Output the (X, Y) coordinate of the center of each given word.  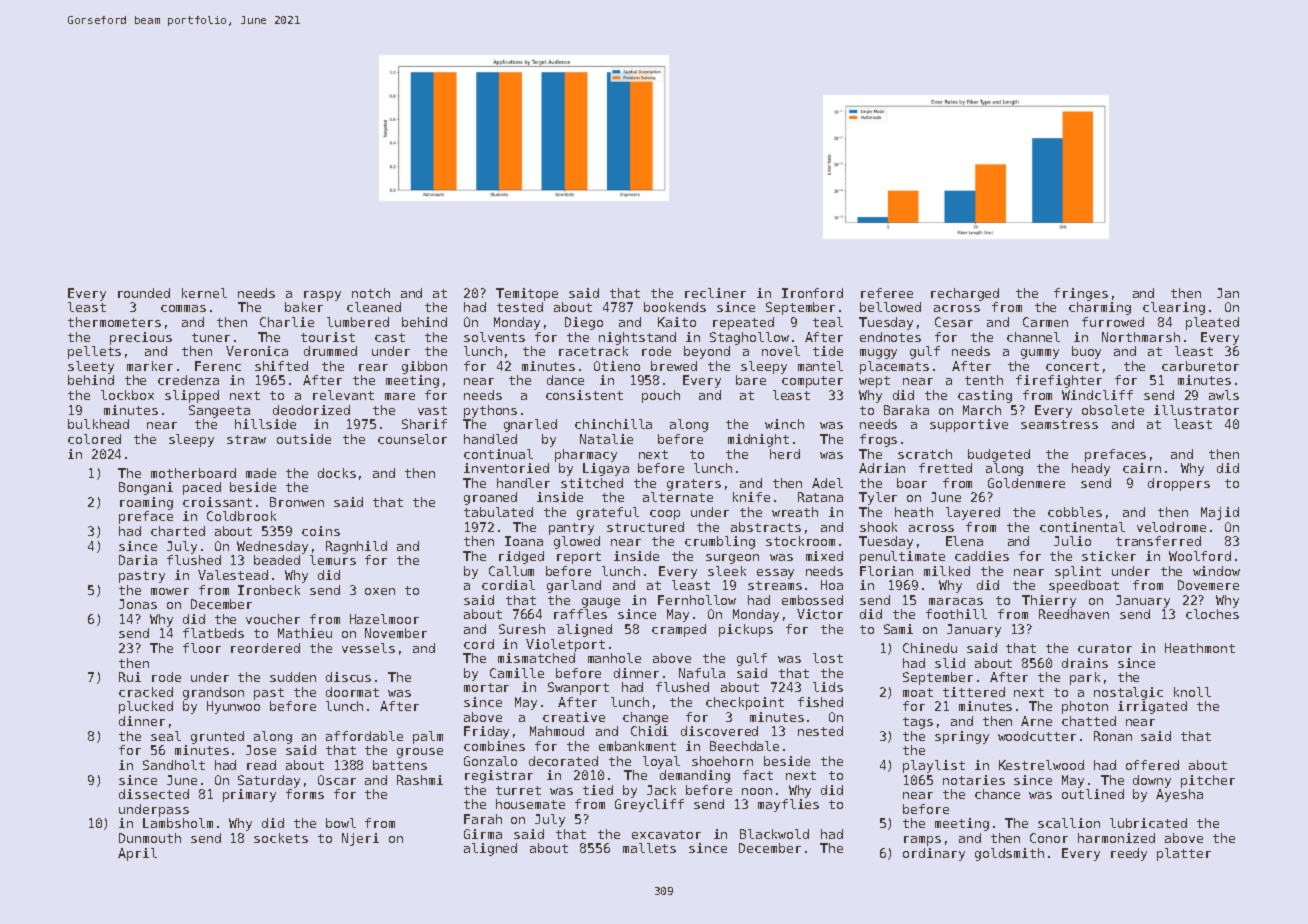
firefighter (1059, 381)
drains (1085, 663)
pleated (1212, 323)
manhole (614, 658)
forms (305, 794)
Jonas (138, 604)
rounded (144, 293)
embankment (637, 746)
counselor (412, 439)
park (1085, 678)
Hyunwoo (233, 707)
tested (520, 307)
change (645, 718)
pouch (661, 396)
